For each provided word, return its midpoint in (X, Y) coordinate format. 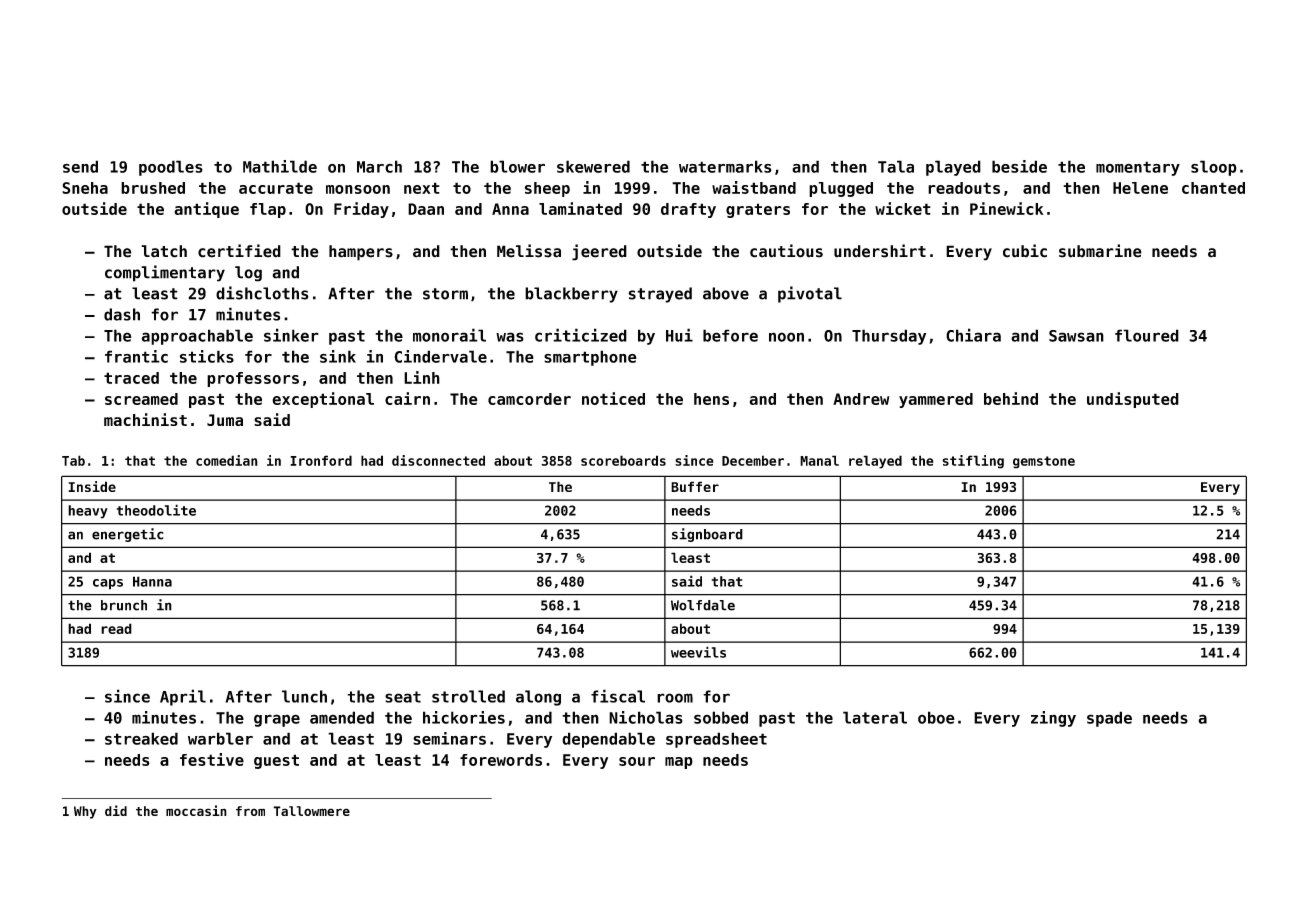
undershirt (880, 251)
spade (1109, 719)
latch (164, 251)
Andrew (861, 399)
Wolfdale (703, 605)
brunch (124, 605)
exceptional (323, 400)
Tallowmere (311, 811)
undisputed (1133, 400)
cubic (1025, 251)
